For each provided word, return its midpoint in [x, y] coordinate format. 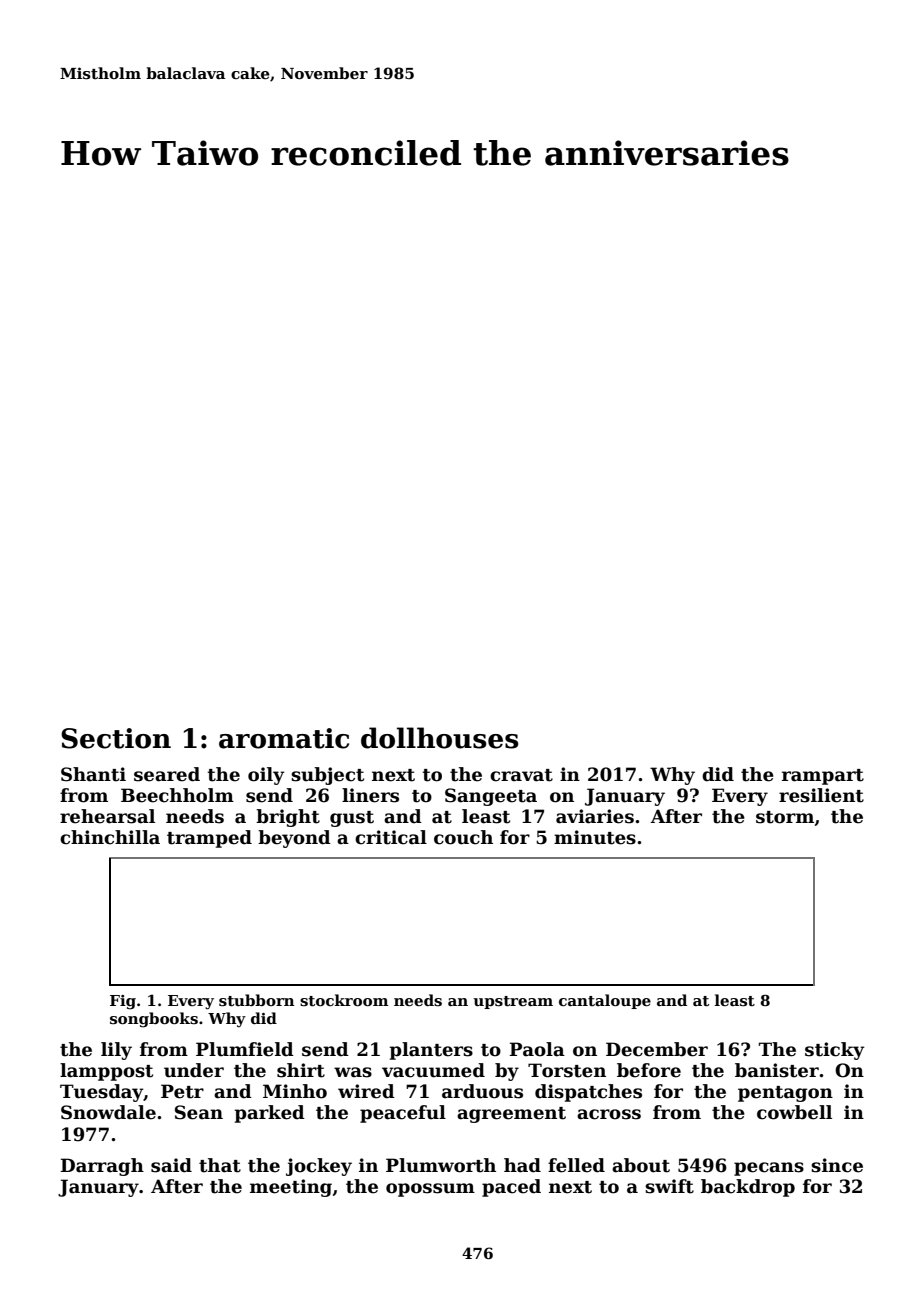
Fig [123, 1002]
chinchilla [110, 837]
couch [463, 837]
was [353, 1072]
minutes [595, 837]
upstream [513, 1002]
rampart [823, 777]
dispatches [588, 1093]
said [171, 1165]
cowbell [794, 1112]
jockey [319, 1167]
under [194, 1070]
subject [327, 776]
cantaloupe [605, 1001]
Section [116, 738]
